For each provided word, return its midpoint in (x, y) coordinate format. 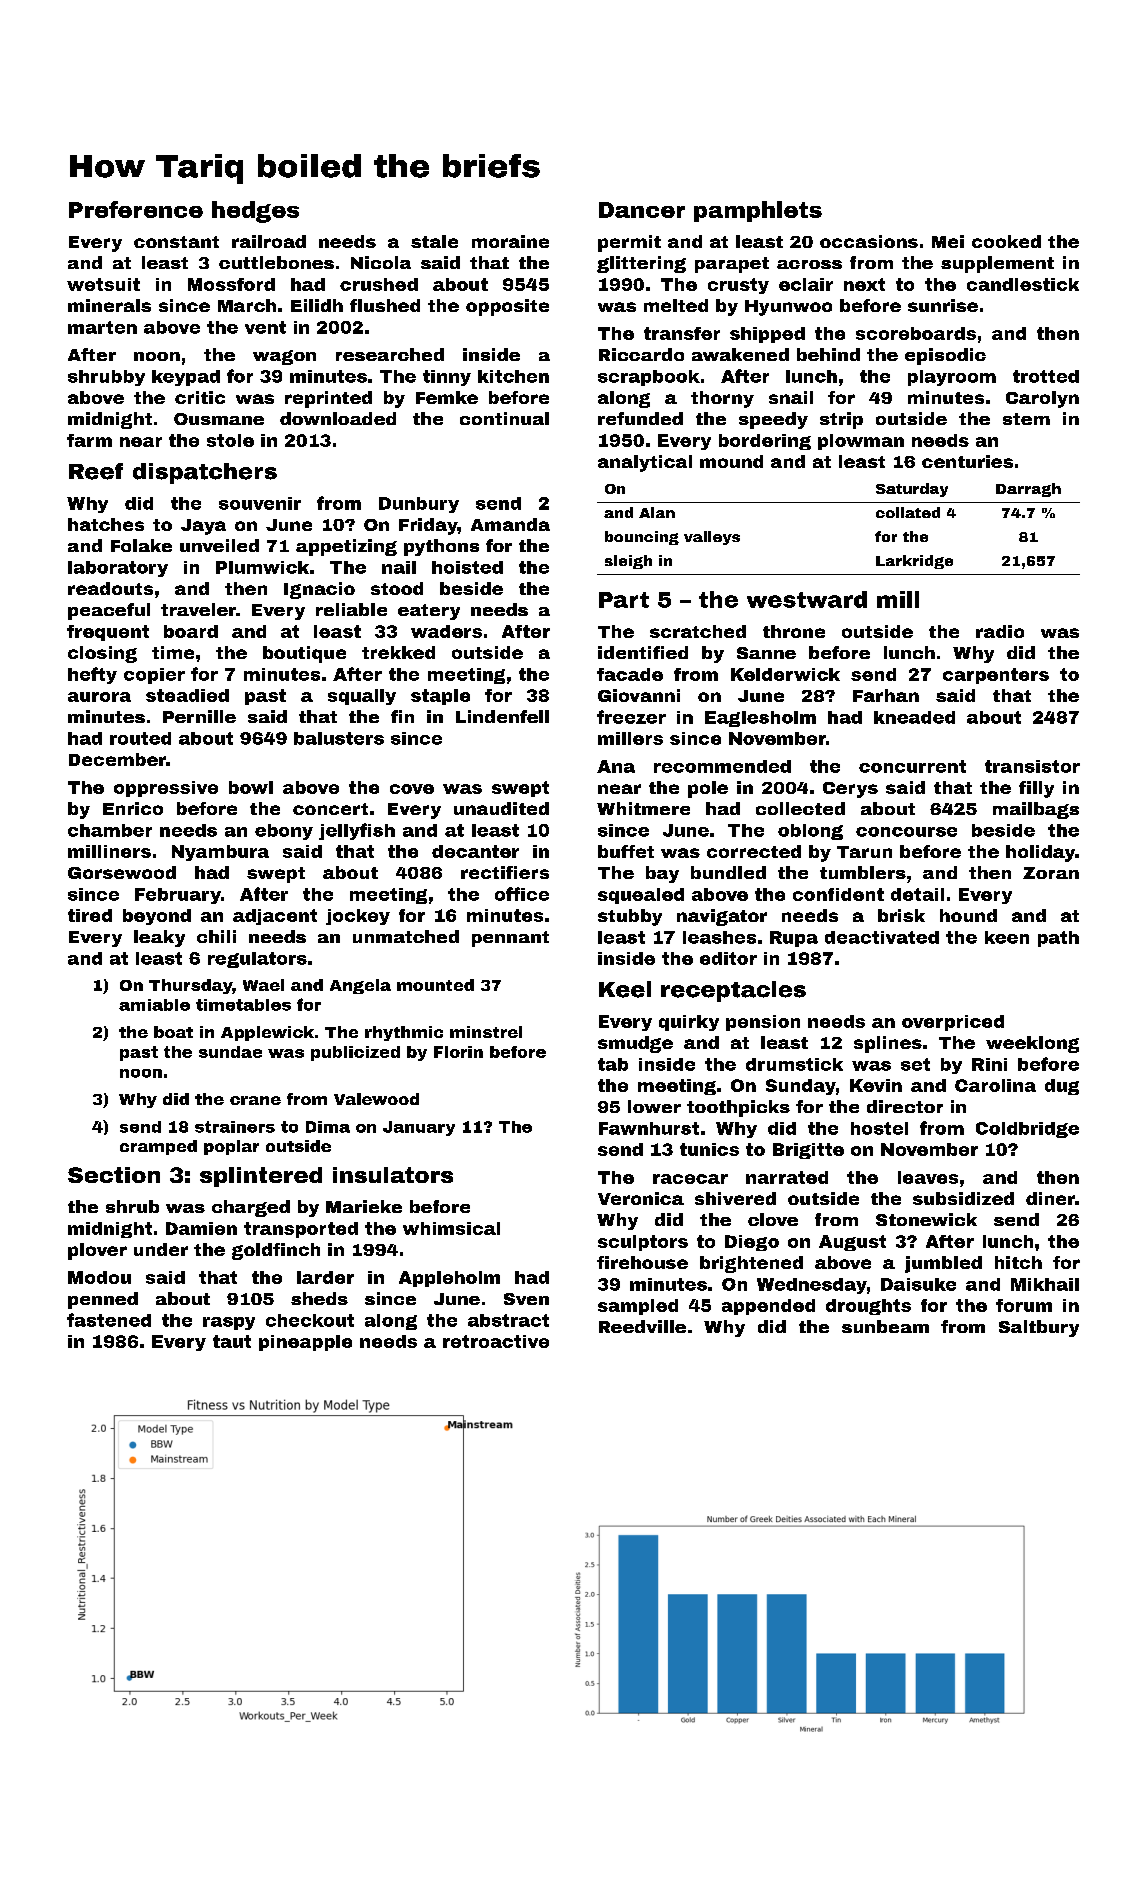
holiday (1040, 853)
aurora (99, 697)
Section (114, 1175)
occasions (869, 241)
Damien (201, 1228)
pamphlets (758, 211)
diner (1050, 1198)
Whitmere (643, 808)
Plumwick (262, 567)
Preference (136, 209)
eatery (429, 612)
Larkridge (914, 562)
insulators (393, 1175)
